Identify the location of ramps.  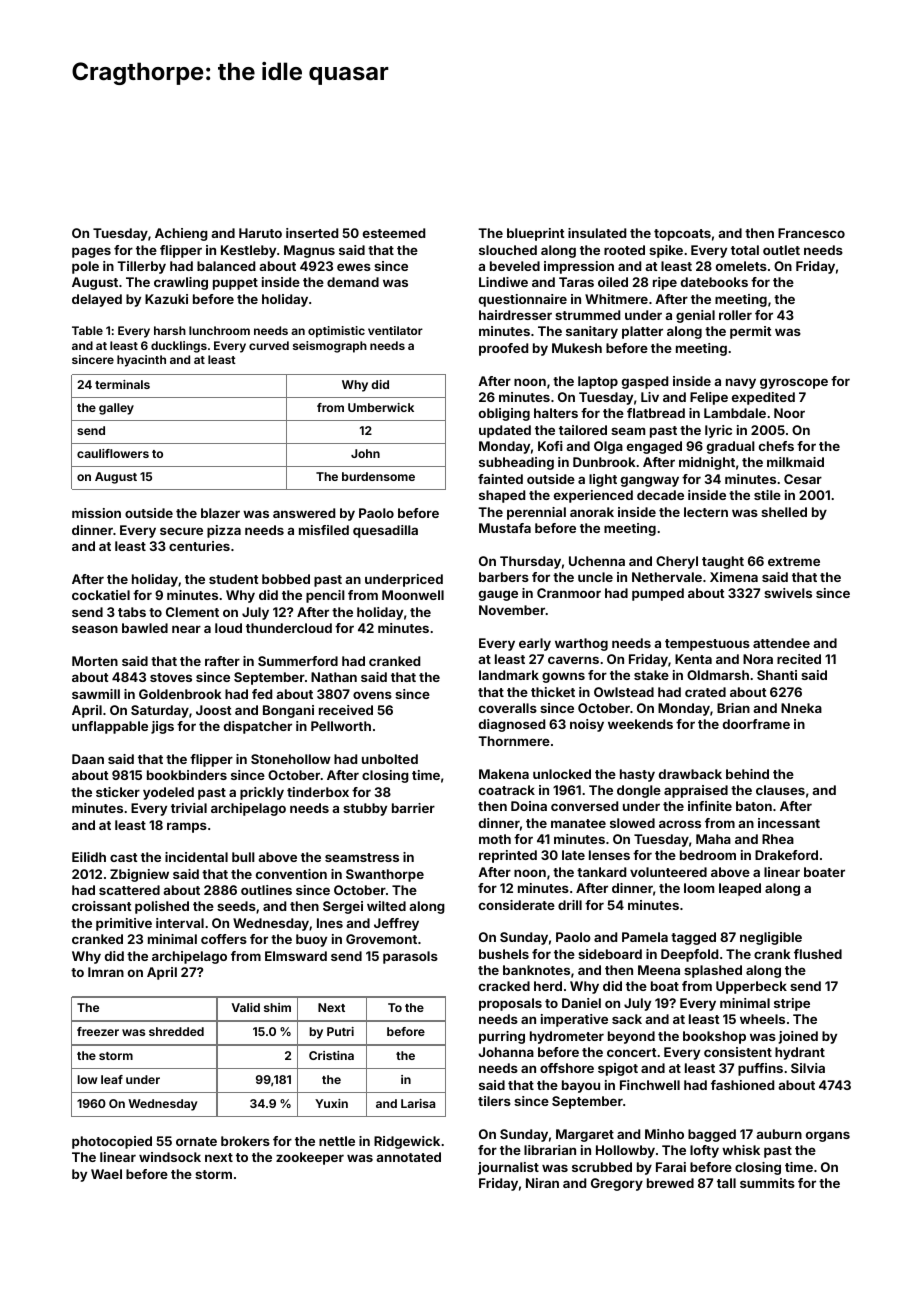
(187, 827).
